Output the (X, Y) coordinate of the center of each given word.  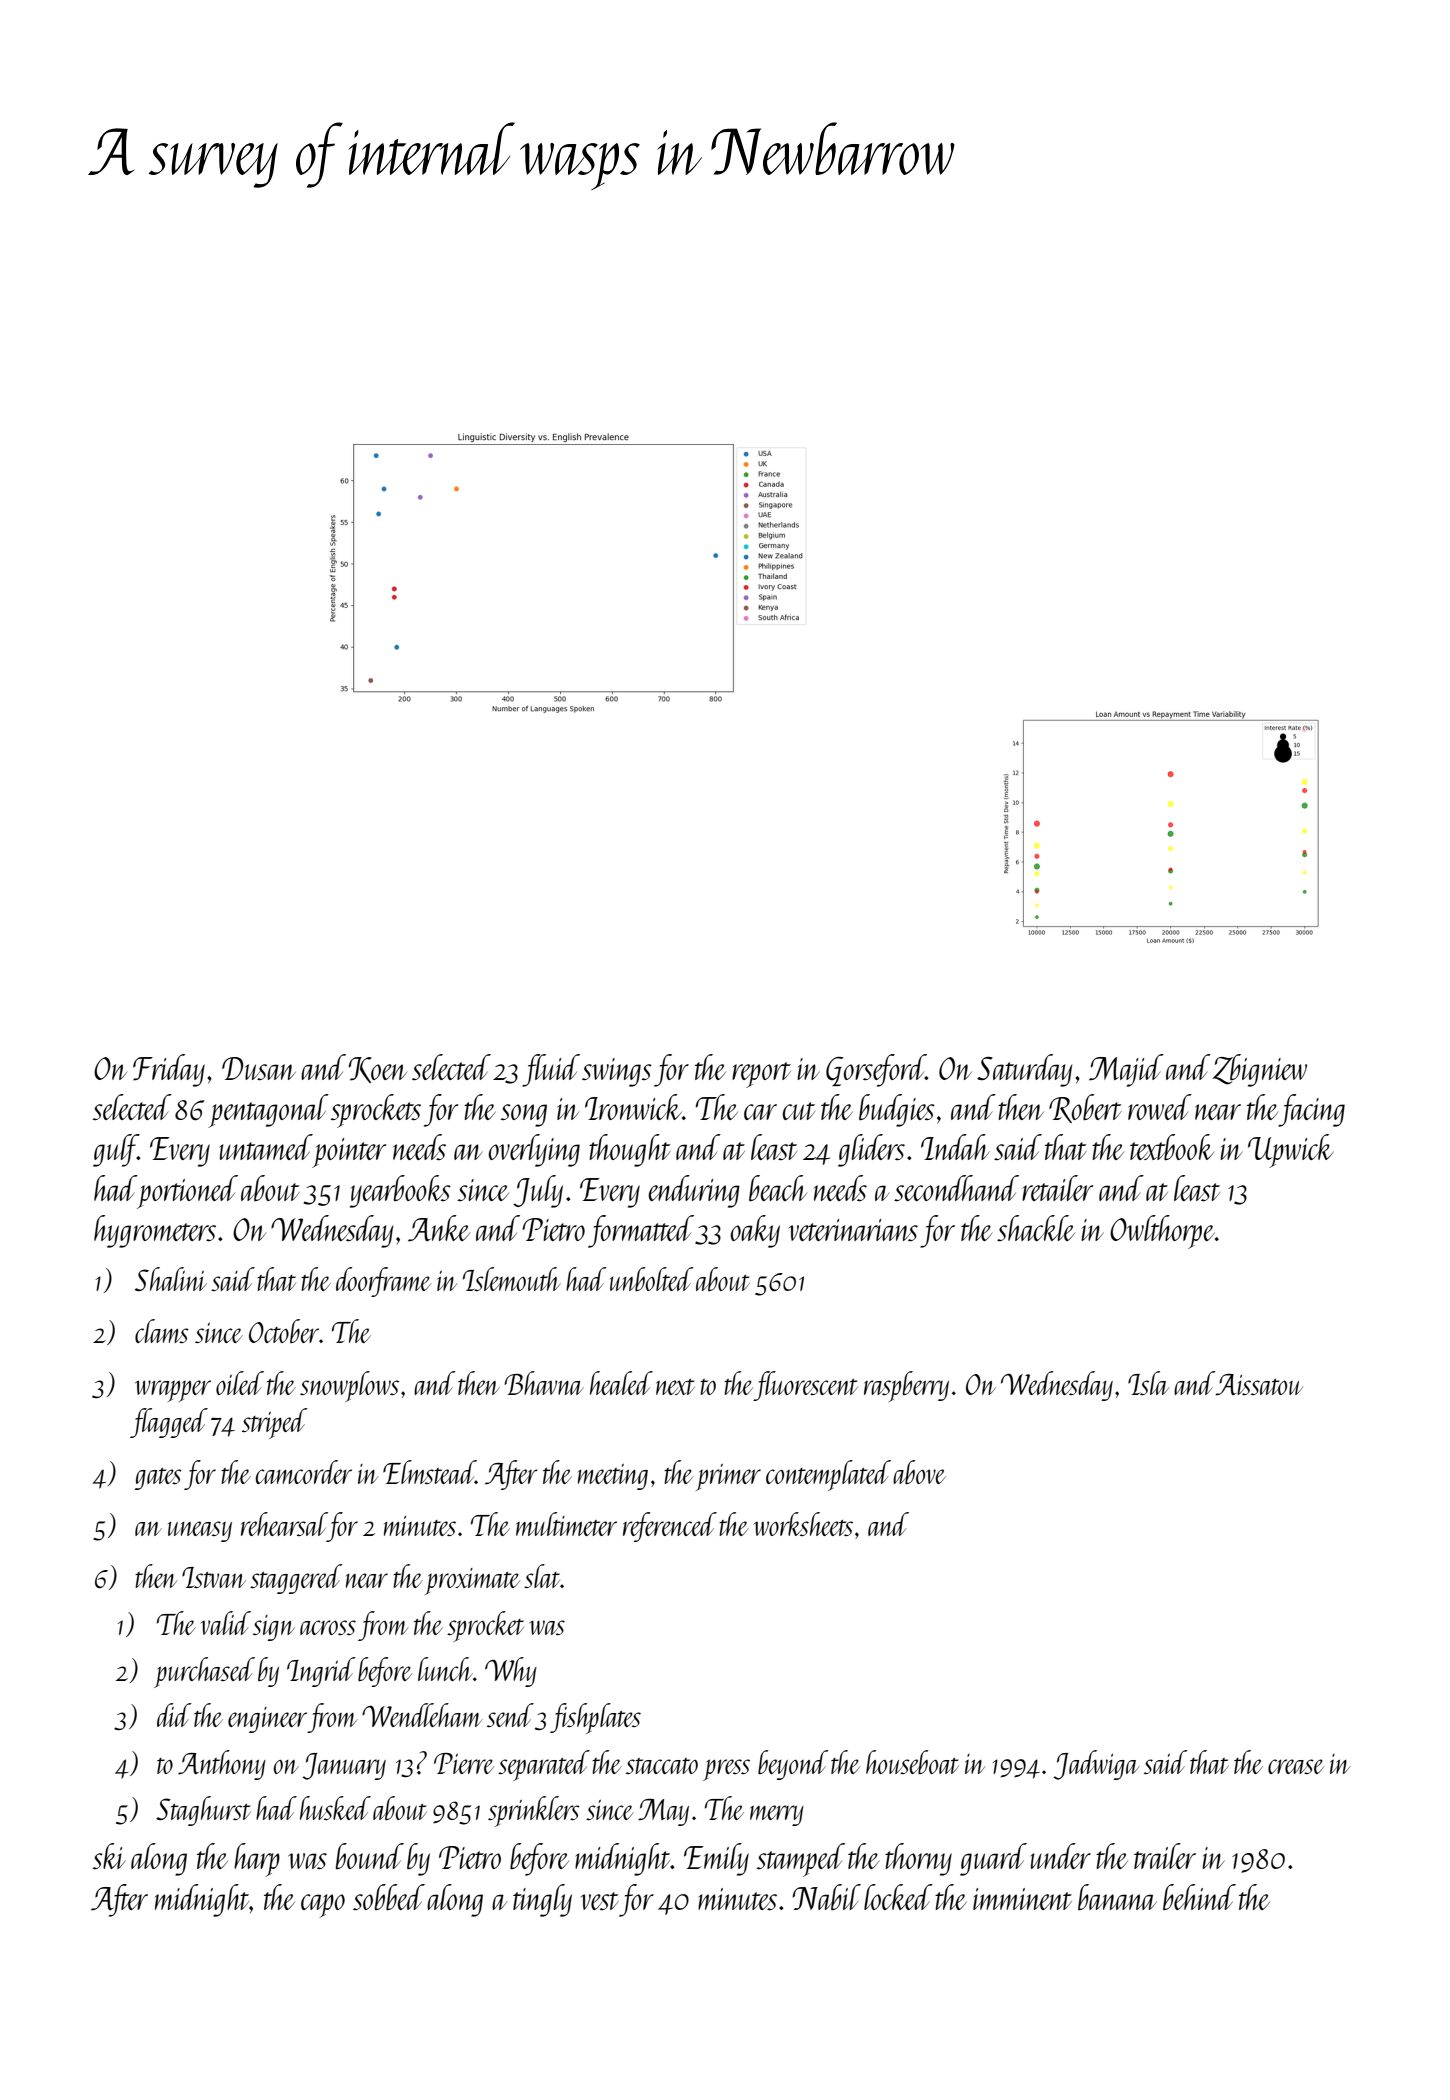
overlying (534, 1150)
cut (799, 1111)
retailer (1057, 1188)
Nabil (826, 1897)
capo (323, 1906)
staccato (662, 1766)
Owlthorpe (1162, 1232)
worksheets (803, 1524)
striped (274, 1423)
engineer (267, 1720)
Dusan (259, 1068)
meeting (613, 1477)
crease (1296, 1766)
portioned (187, 1192)
